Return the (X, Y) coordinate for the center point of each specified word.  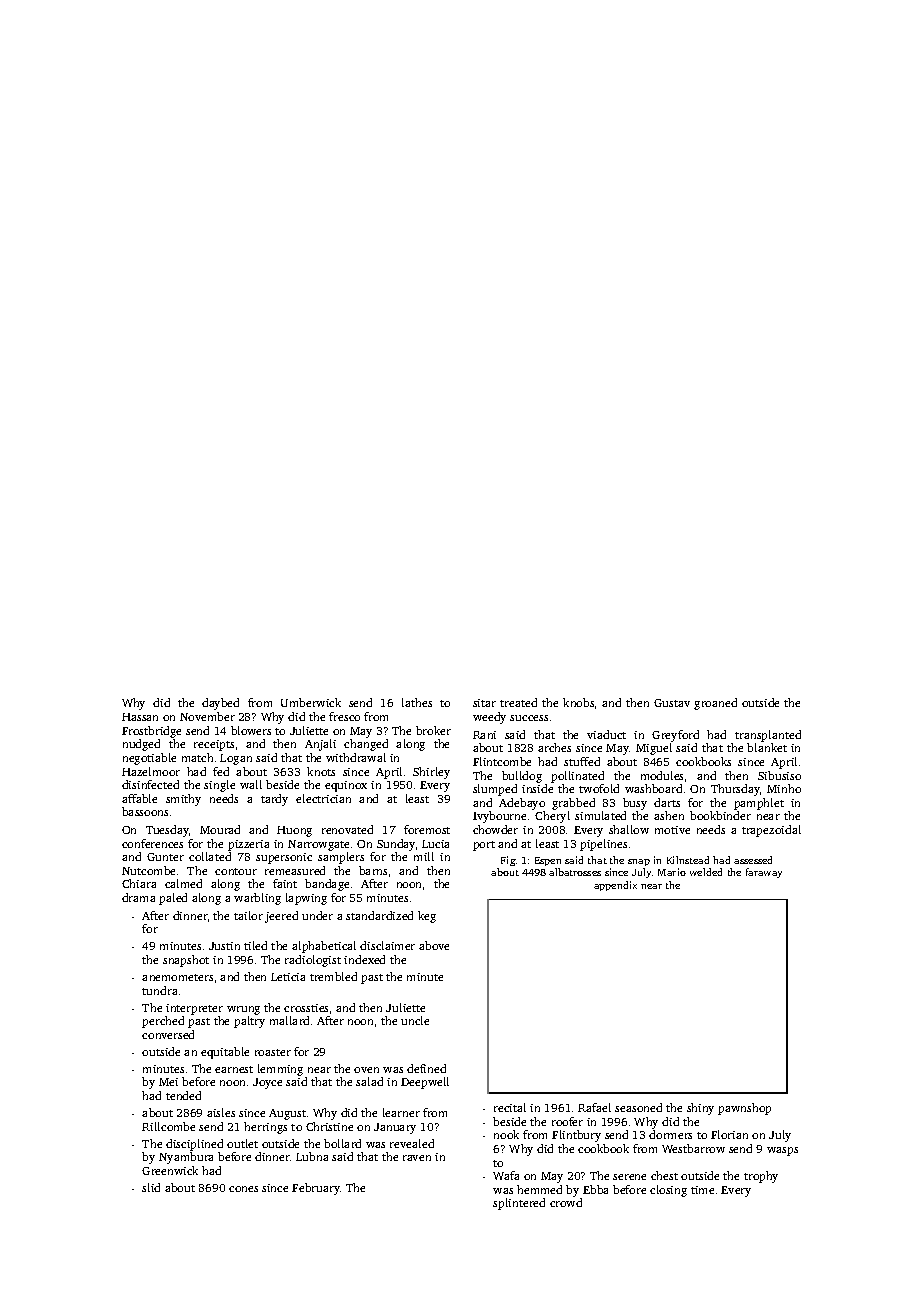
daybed (220, 704)
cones (243, 1189)
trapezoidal (771, 831)
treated (518, 702)
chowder (495, 829)
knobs (578, 702)
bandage (327, 885)
